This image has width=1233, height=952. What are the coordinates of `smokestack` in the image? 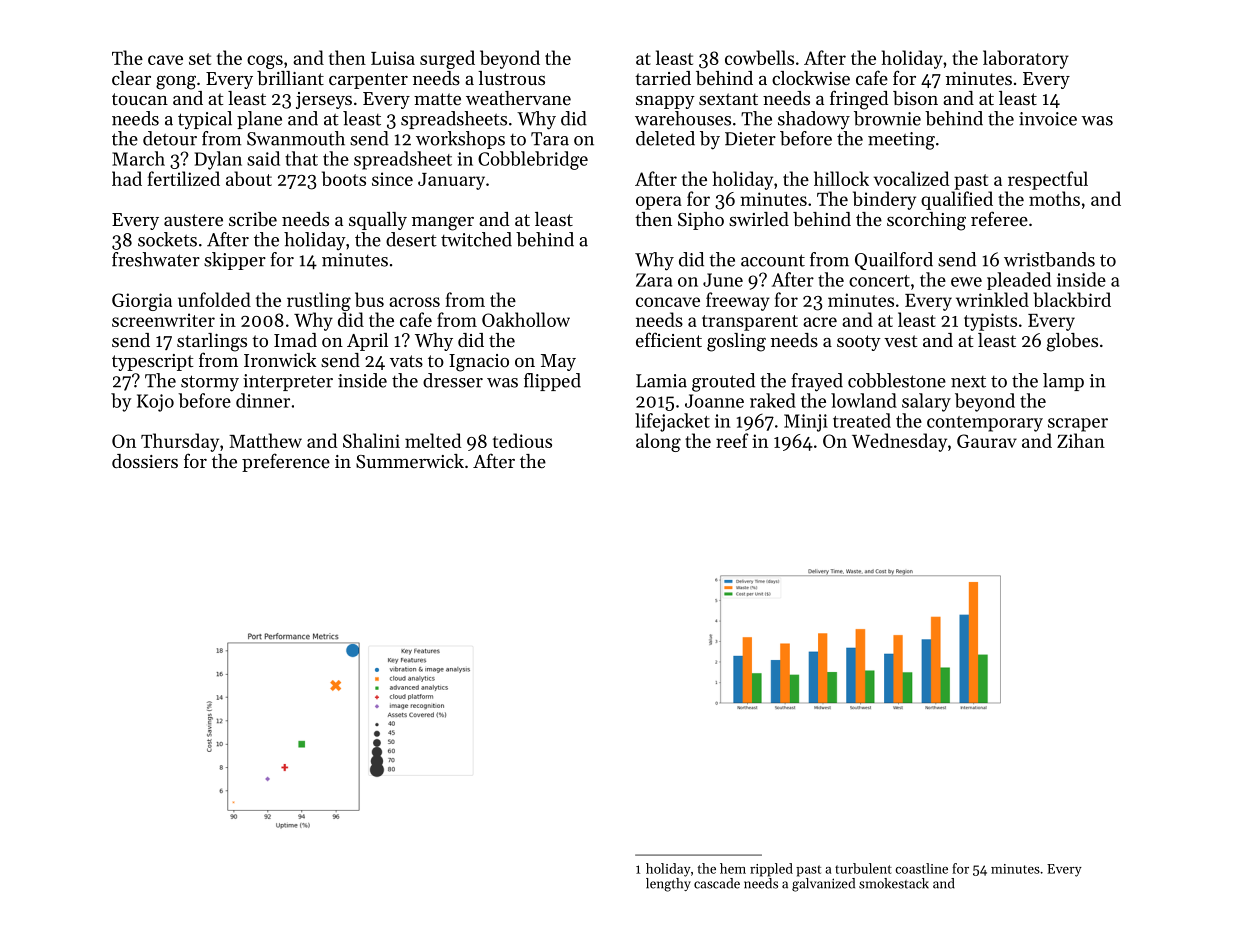 It's located at (894, 883).
